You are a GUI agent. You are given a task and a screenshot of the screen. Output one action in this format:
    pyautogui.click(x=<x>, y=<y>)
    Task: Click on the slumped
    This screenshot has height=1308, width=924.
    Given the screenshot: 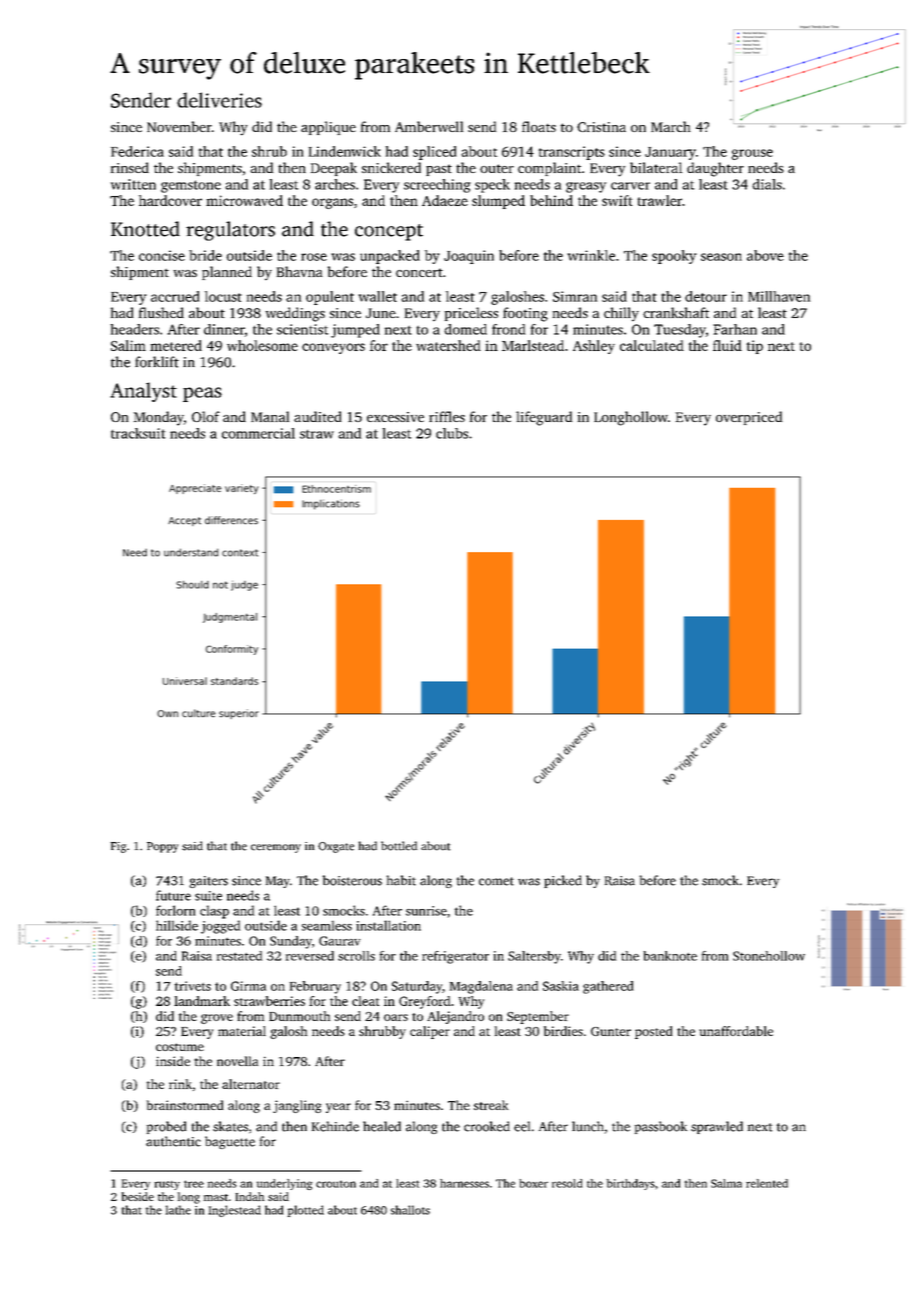 What is the action you would take?
    pyautogui.click(x=498, y=202)
